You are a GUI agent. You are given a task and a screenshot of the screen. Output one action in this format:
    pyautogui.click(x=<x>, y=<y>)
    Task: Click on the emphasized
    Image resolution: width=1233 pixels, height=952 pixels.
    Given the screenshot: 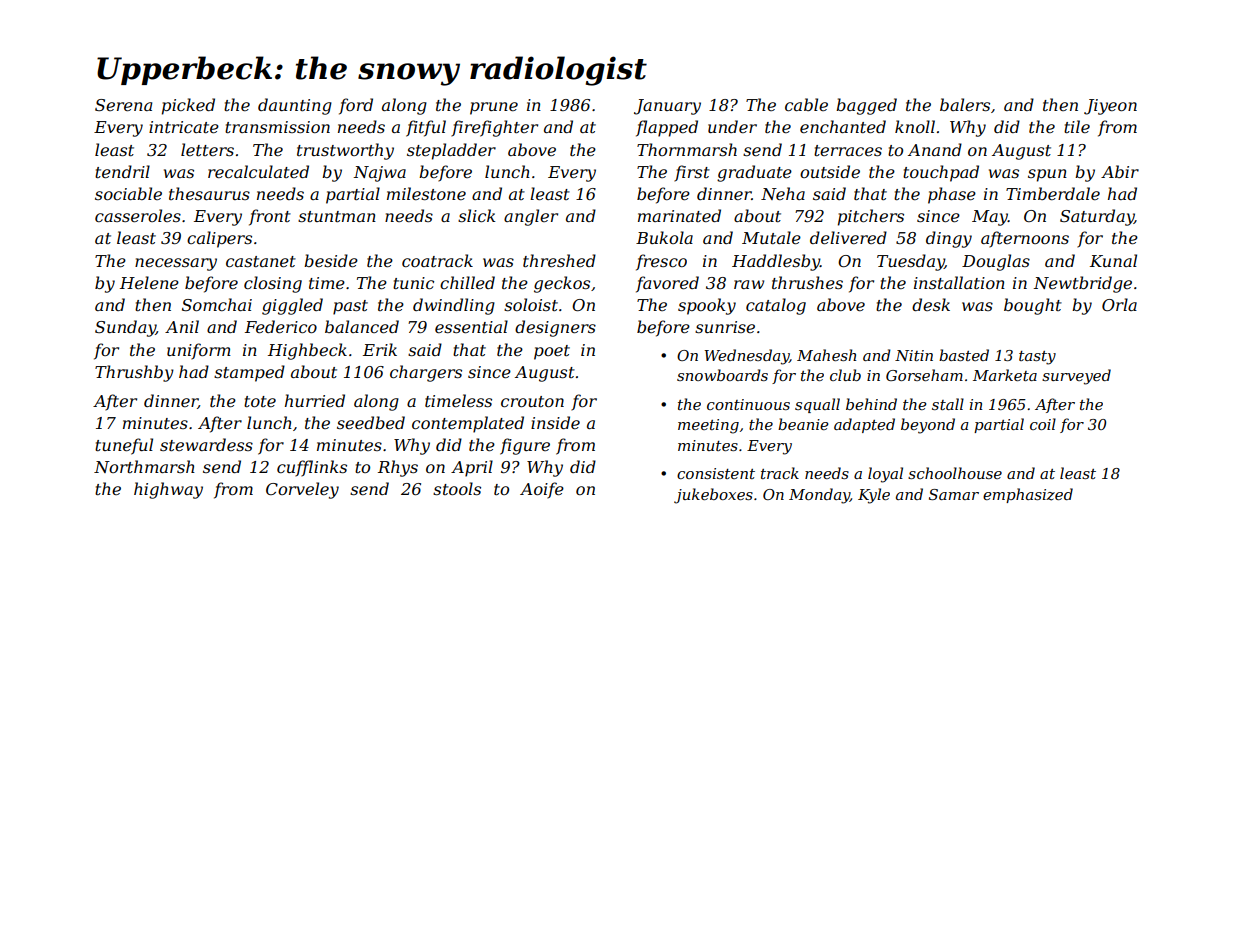 What is the action you would take?
    pyautogui.click(x=1028, y=495)
